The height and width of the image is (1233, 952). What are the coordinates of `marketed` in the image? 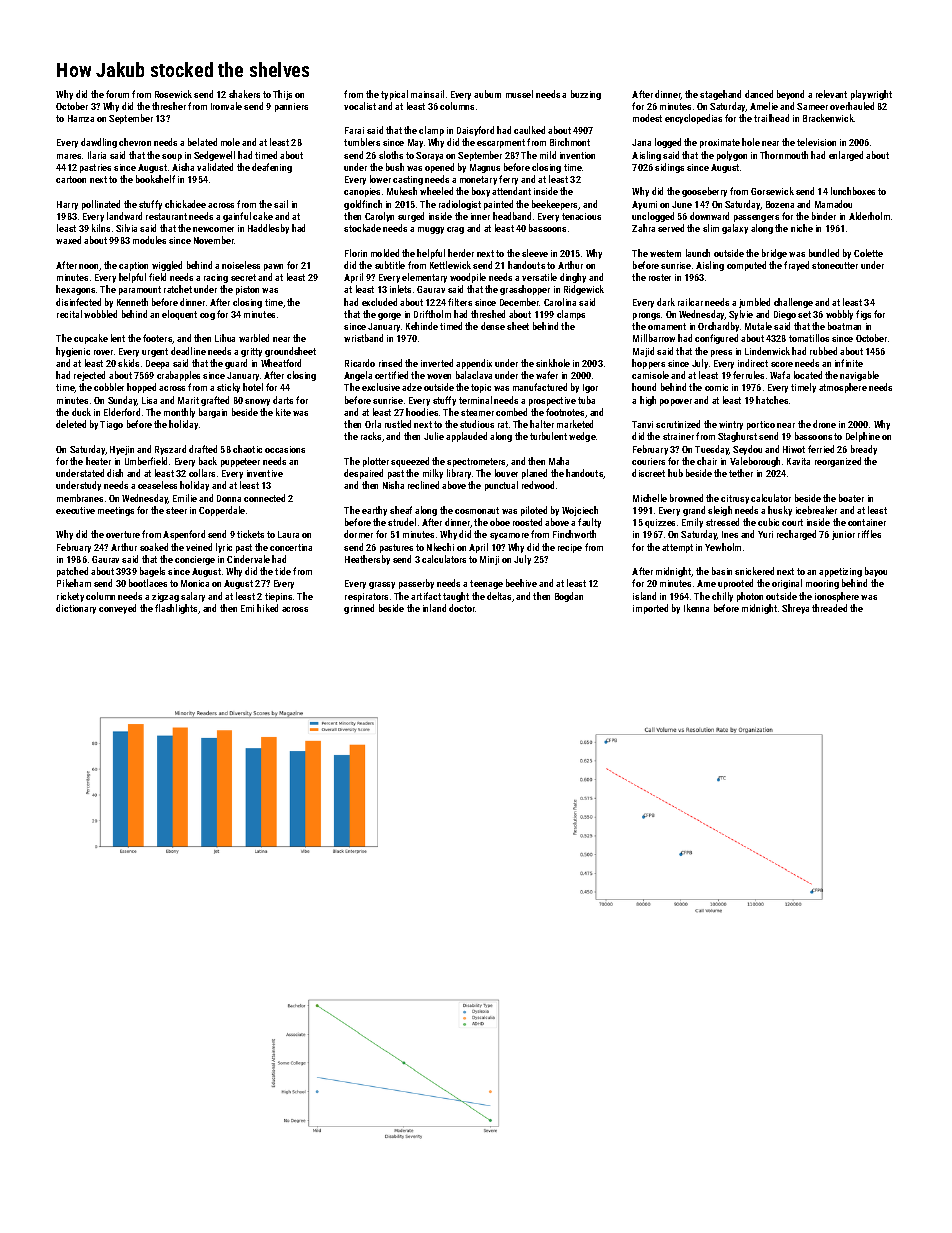 It's located at (575, 424).
